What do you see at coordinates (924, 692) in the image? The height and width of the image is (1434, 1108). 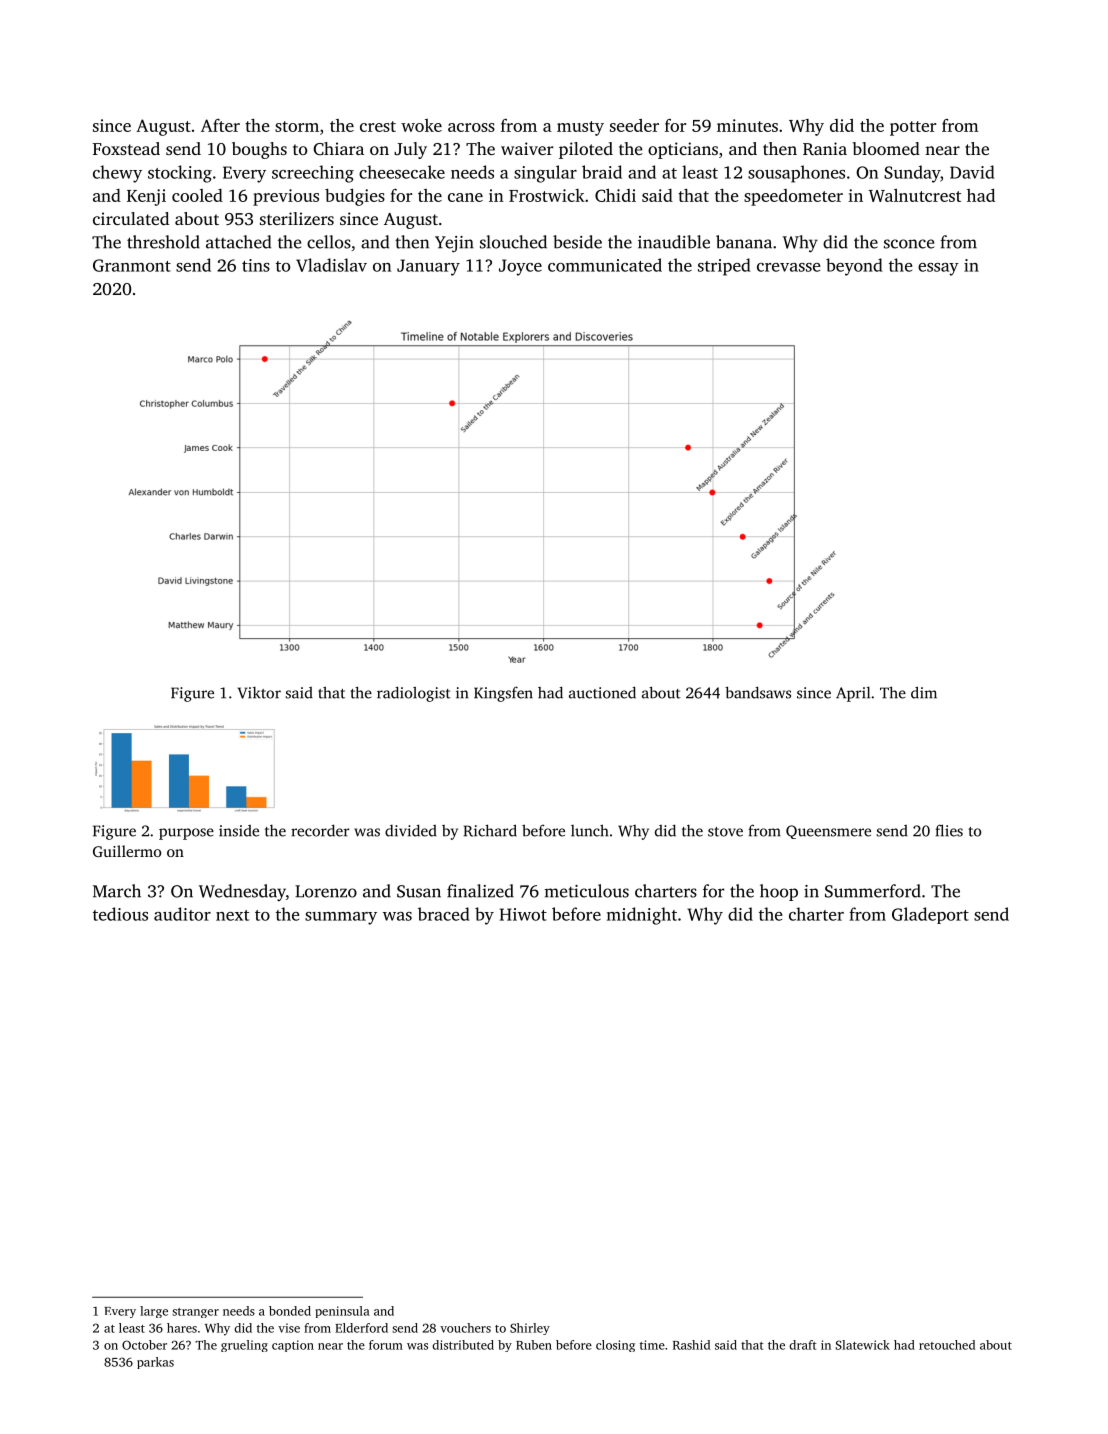 I see `dim` at bounding box center [924, 692].
